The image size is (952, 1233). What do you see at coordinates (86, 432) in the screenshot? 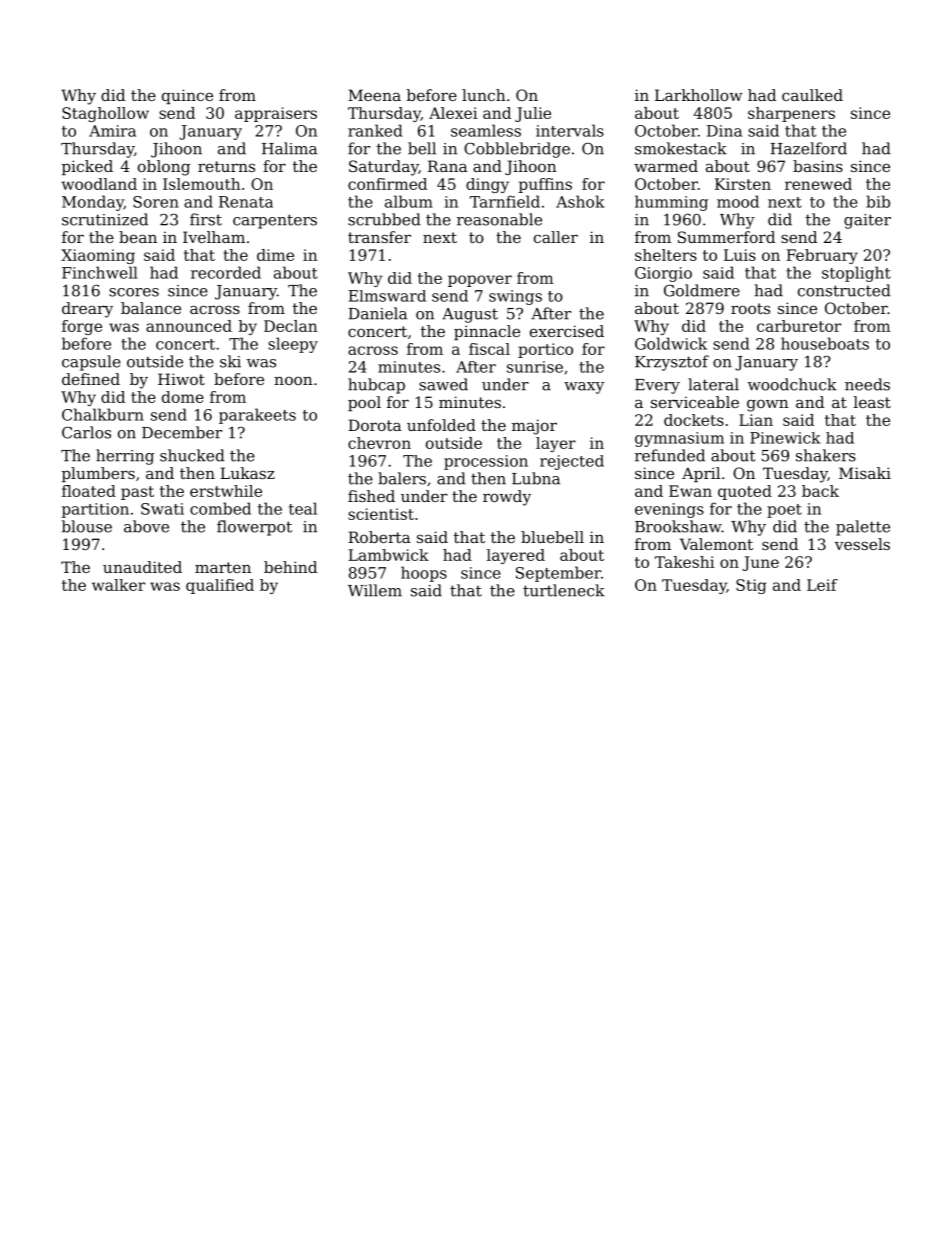
I see `Carlos` at bounding box center [86, 432].
